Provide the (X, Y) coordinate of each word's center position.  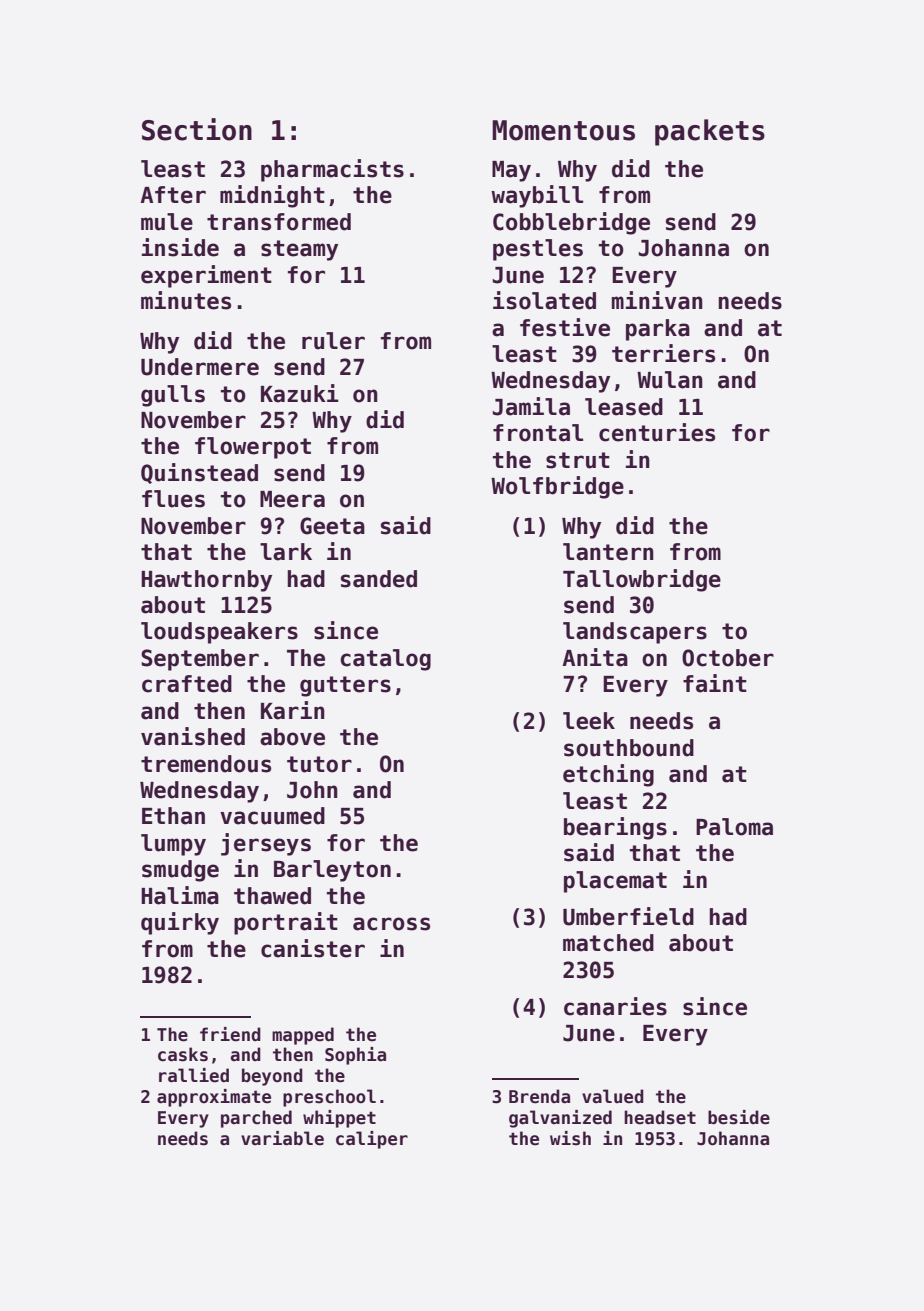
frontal (538, 433)
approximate (214, 1098)
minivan (657, 300)
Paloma (734, 827)
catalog (385, 660)
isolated (544, 300)
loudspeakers (219, 633)
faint (715, 683)
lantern (608, 552)
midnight (272, 196)
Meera (292, 499)
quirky (180, 923)
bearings (615, 828)
